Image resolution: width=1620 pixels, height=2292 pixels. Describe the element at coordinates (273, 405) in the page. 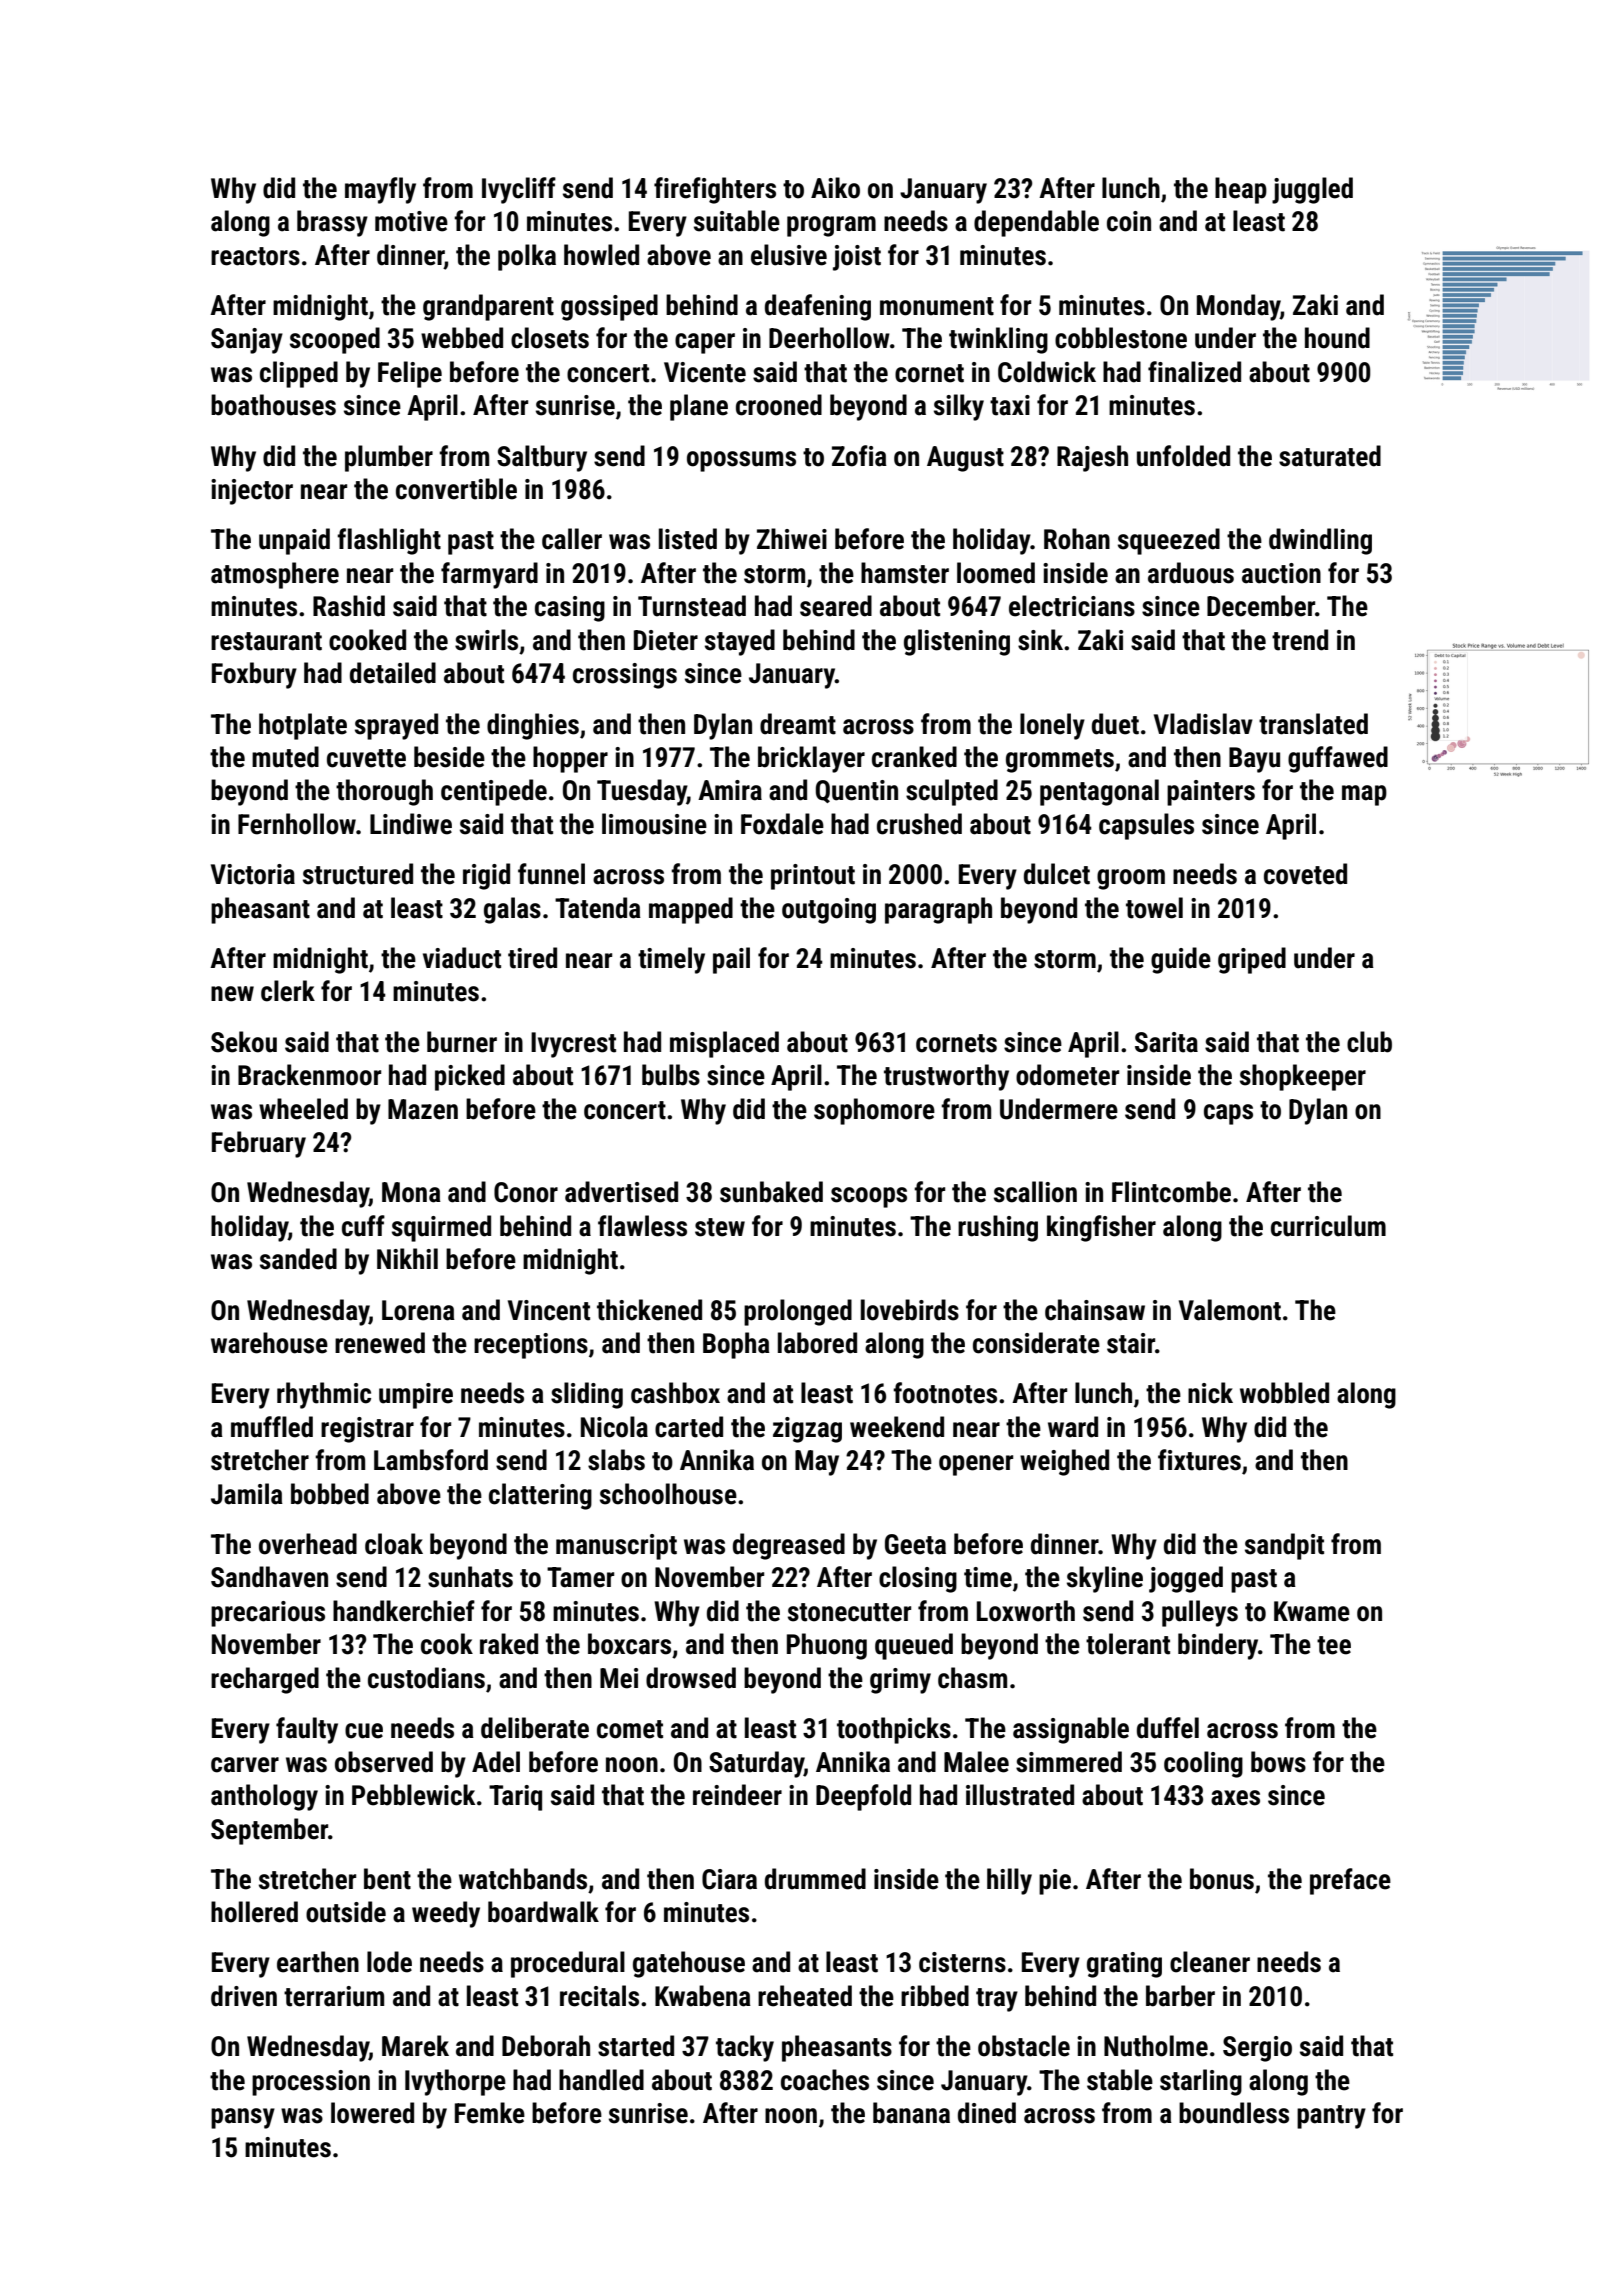

I see `boathouses` at that location.
